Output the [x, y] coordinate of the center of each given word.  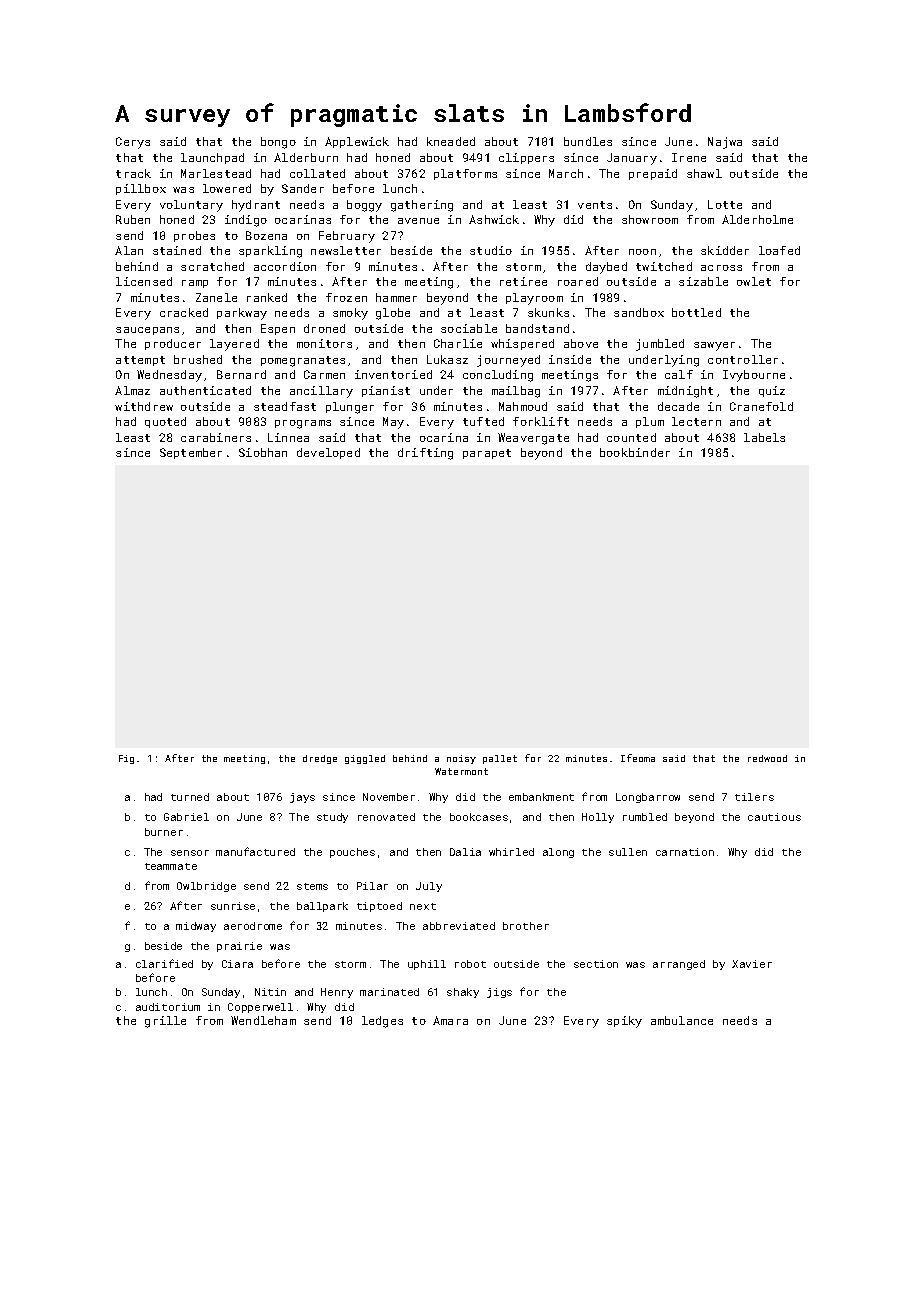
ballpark [322, 907]
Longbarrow [648, 798]
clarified [164, 963]
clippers [526, 158]
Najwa [725, 143]
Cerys [133, 143]
